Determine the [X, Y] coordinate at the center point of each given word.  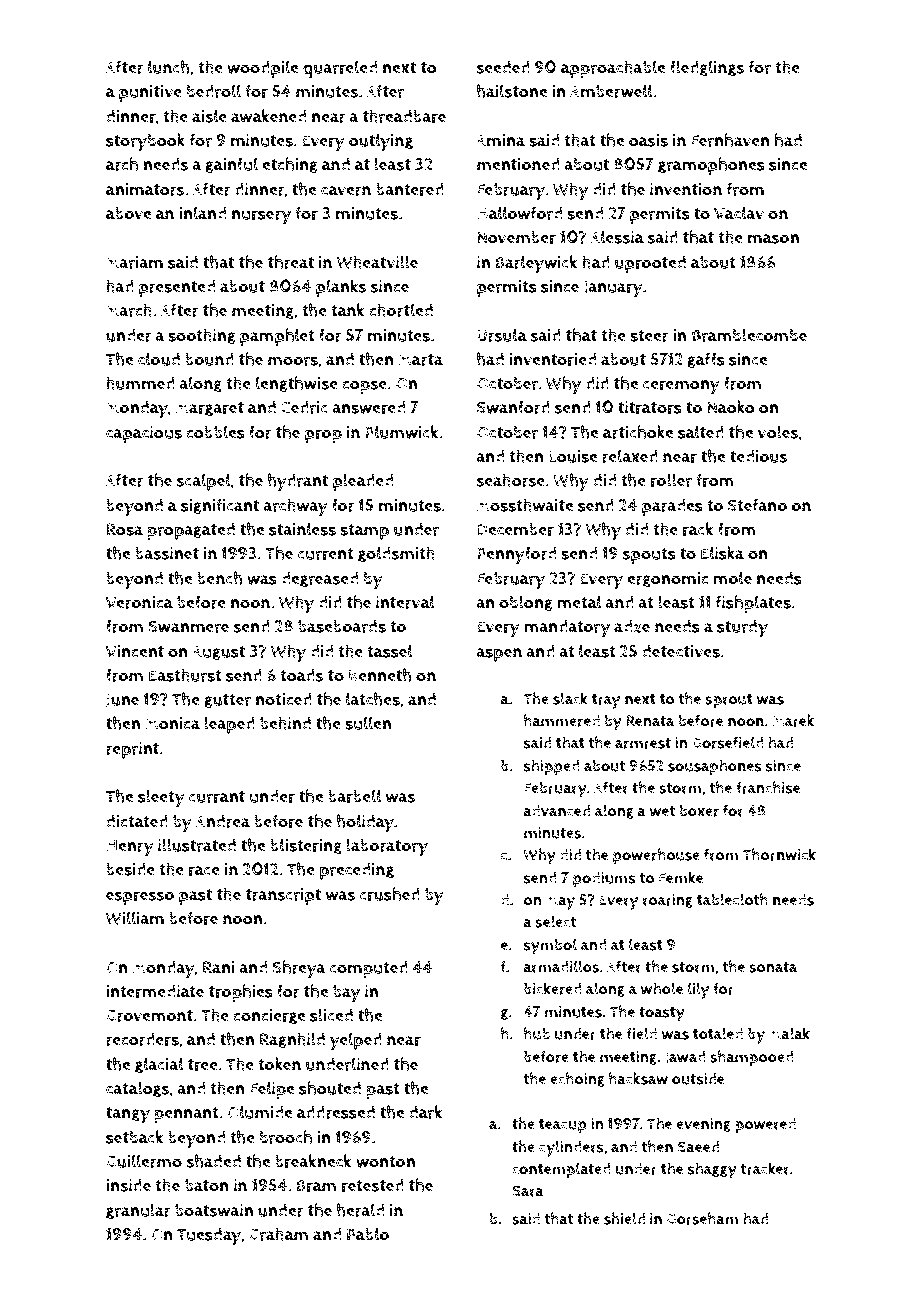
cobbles [215, 432]
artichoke [638, 432]
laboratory [387, 847]
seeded [503, 67]
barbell [354, 796]
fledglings [707, 68]
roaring [668, 901]
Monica [172, 723]
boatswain [214, 1210]
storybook [145, 142]
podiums [604, 880]
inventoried [552, 359]
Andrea [223, 821]
